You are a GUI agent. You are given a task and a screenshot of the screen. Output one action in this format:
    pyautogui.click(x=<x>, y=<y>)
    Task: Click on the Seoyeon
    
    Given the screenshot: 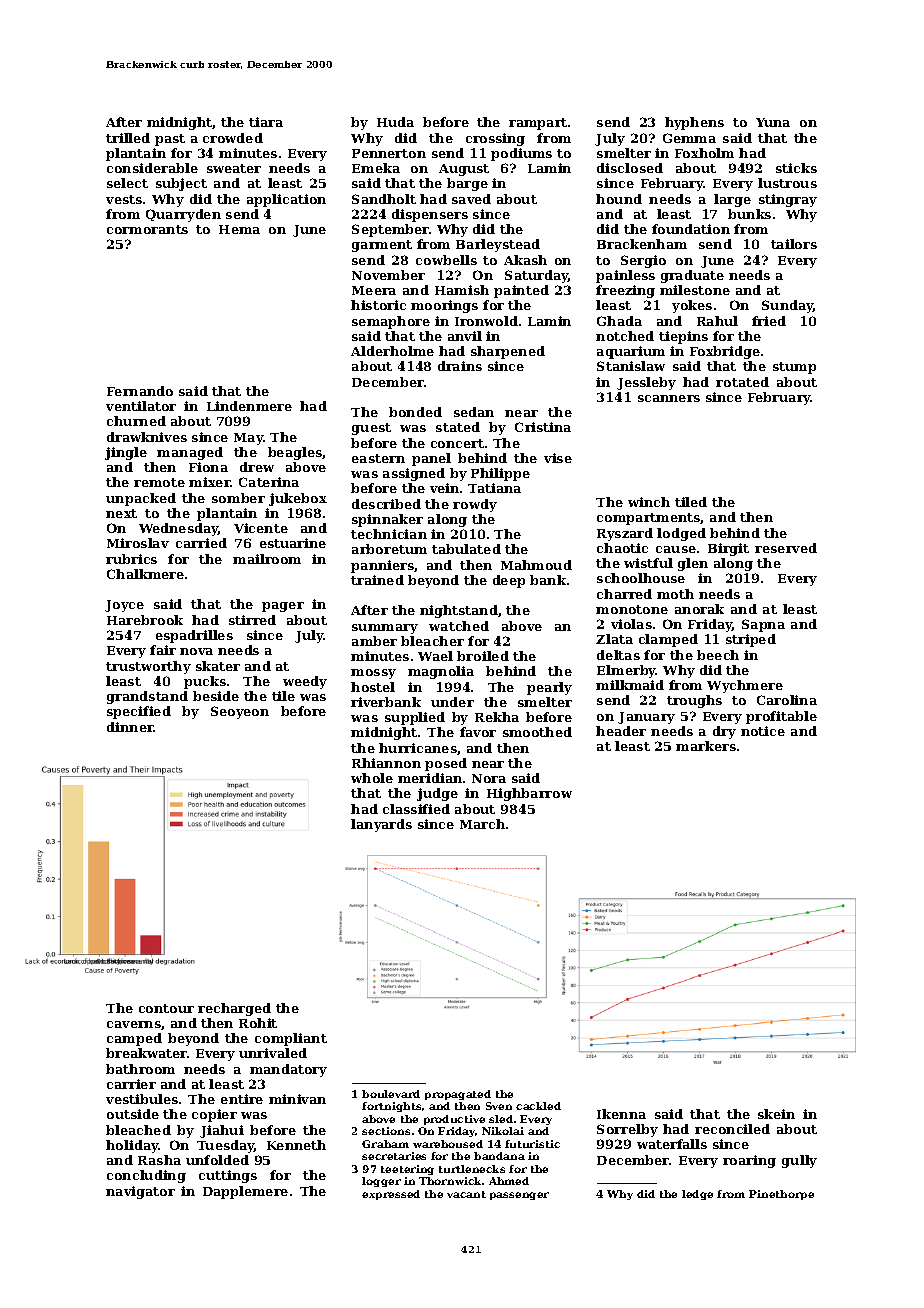 What is the action you would take?
    pyautogui.click(x=240, y=712)
